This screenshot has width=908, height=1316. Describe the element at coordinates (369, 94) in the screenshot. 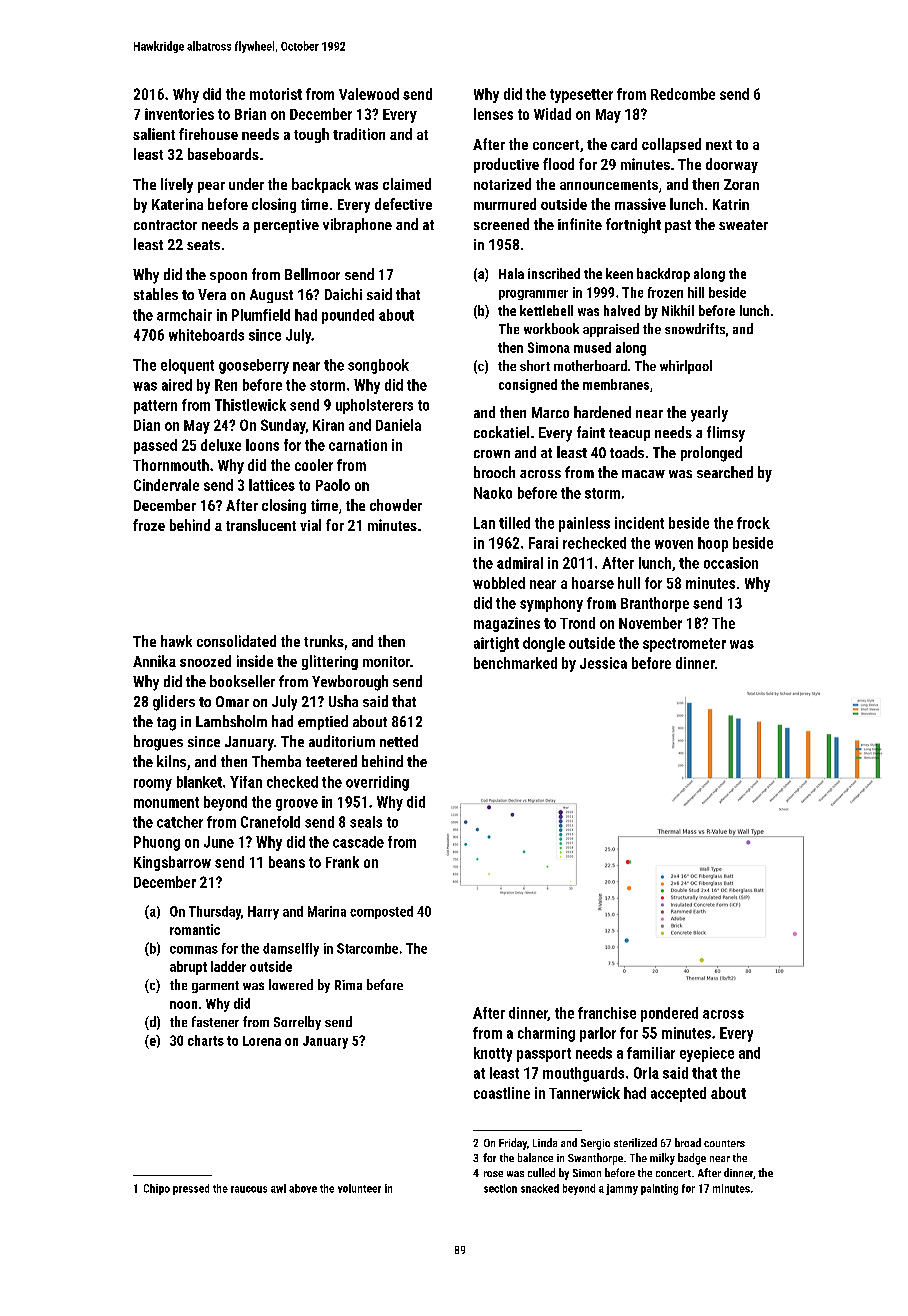

I see `Valewood` at that location.
